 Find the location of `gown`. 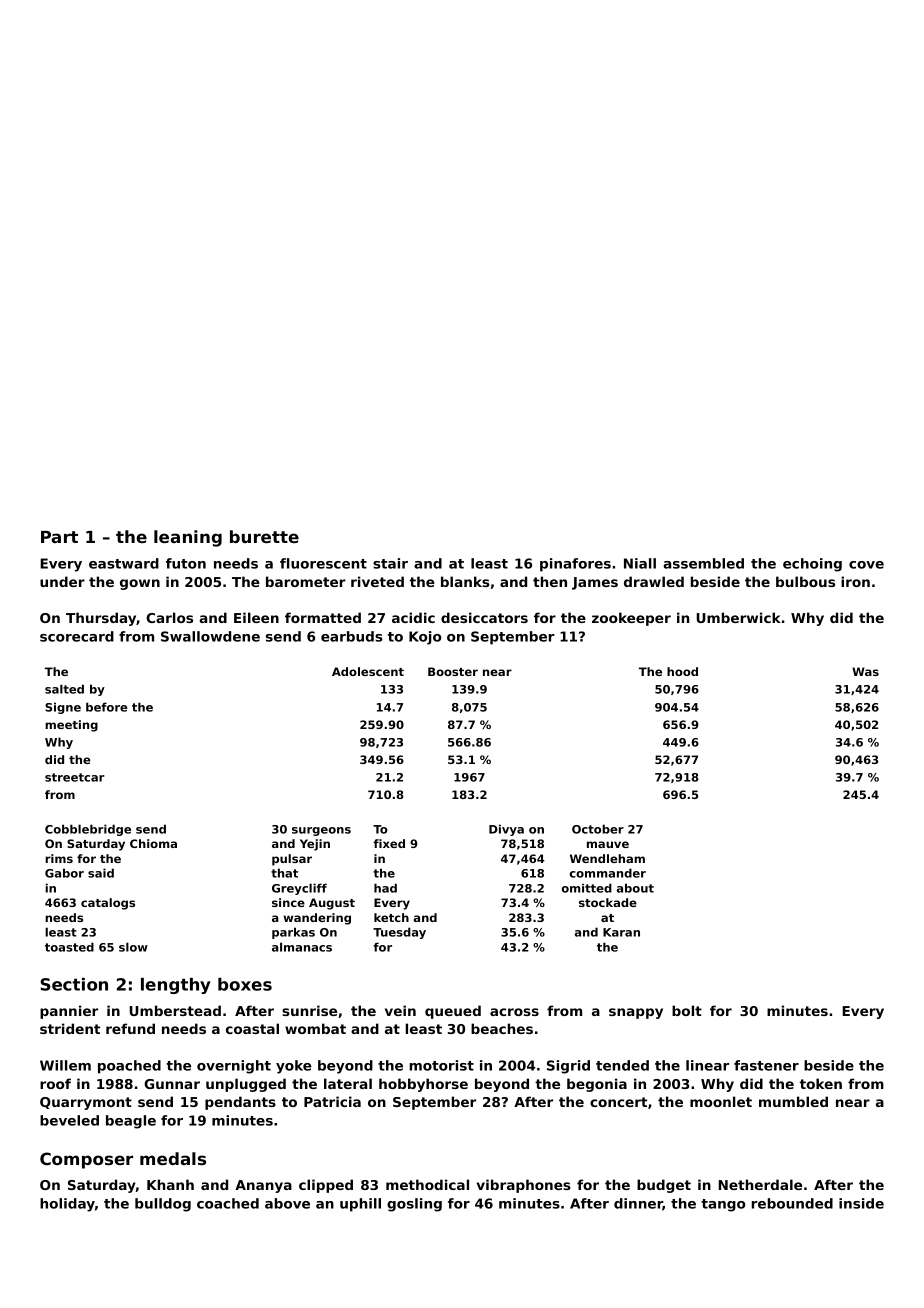

gown is located at coordinates (140, 584).
